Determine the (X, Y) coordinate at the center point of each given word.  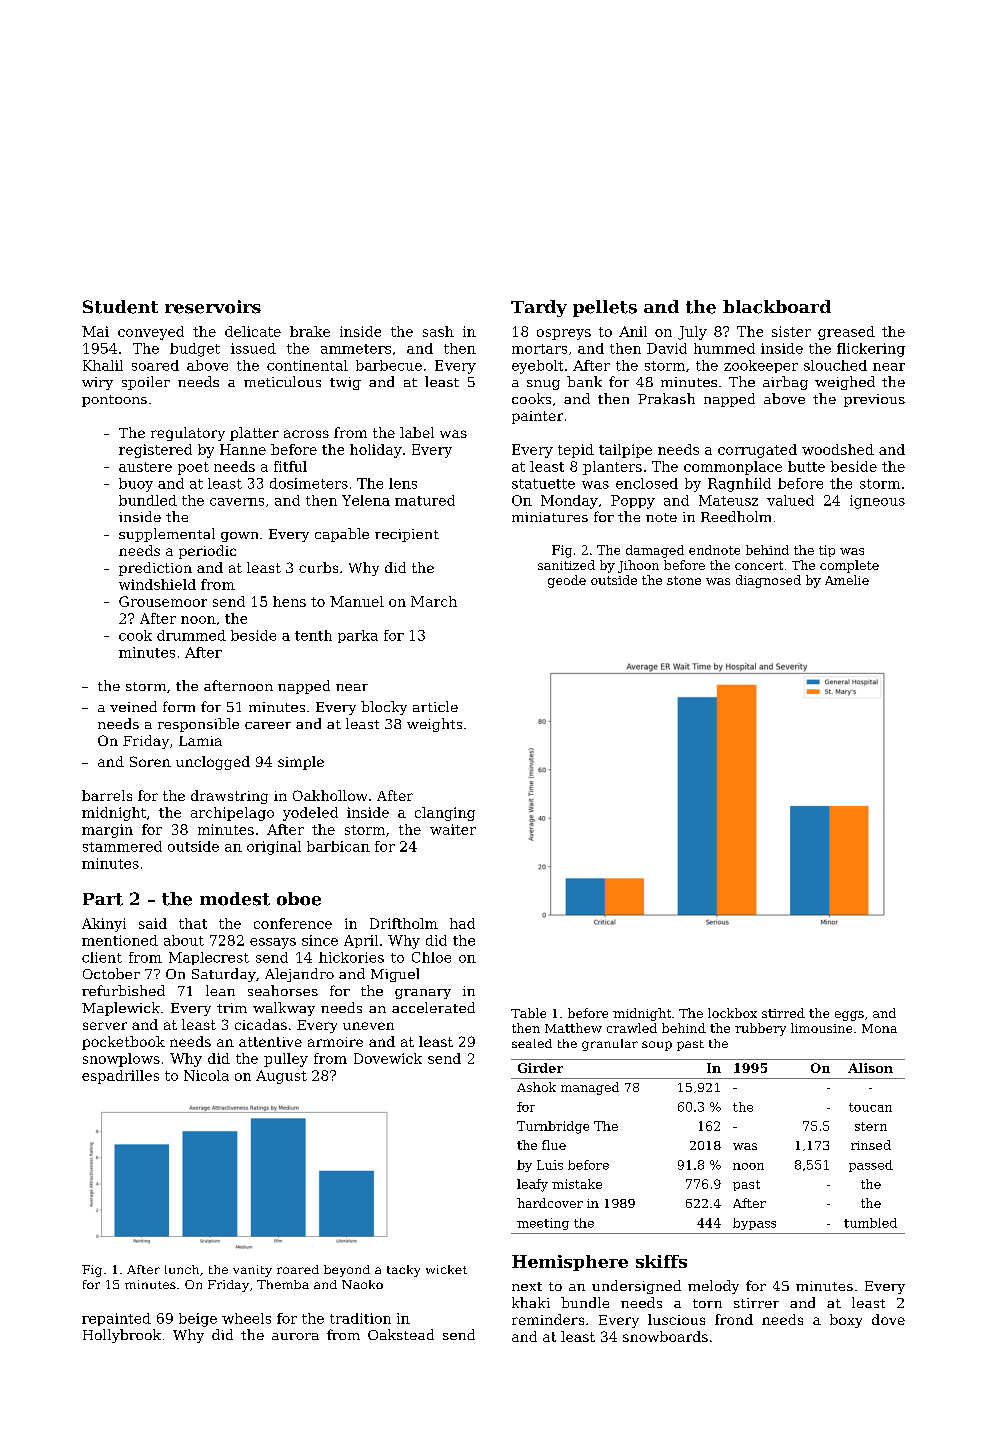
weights (434, 725)
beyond (347, 1271)
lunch (182, 1269)
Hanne (243, 449)
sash (438, 331)
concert (759, 565)
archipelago (232, 814)
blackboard (777, 307)
